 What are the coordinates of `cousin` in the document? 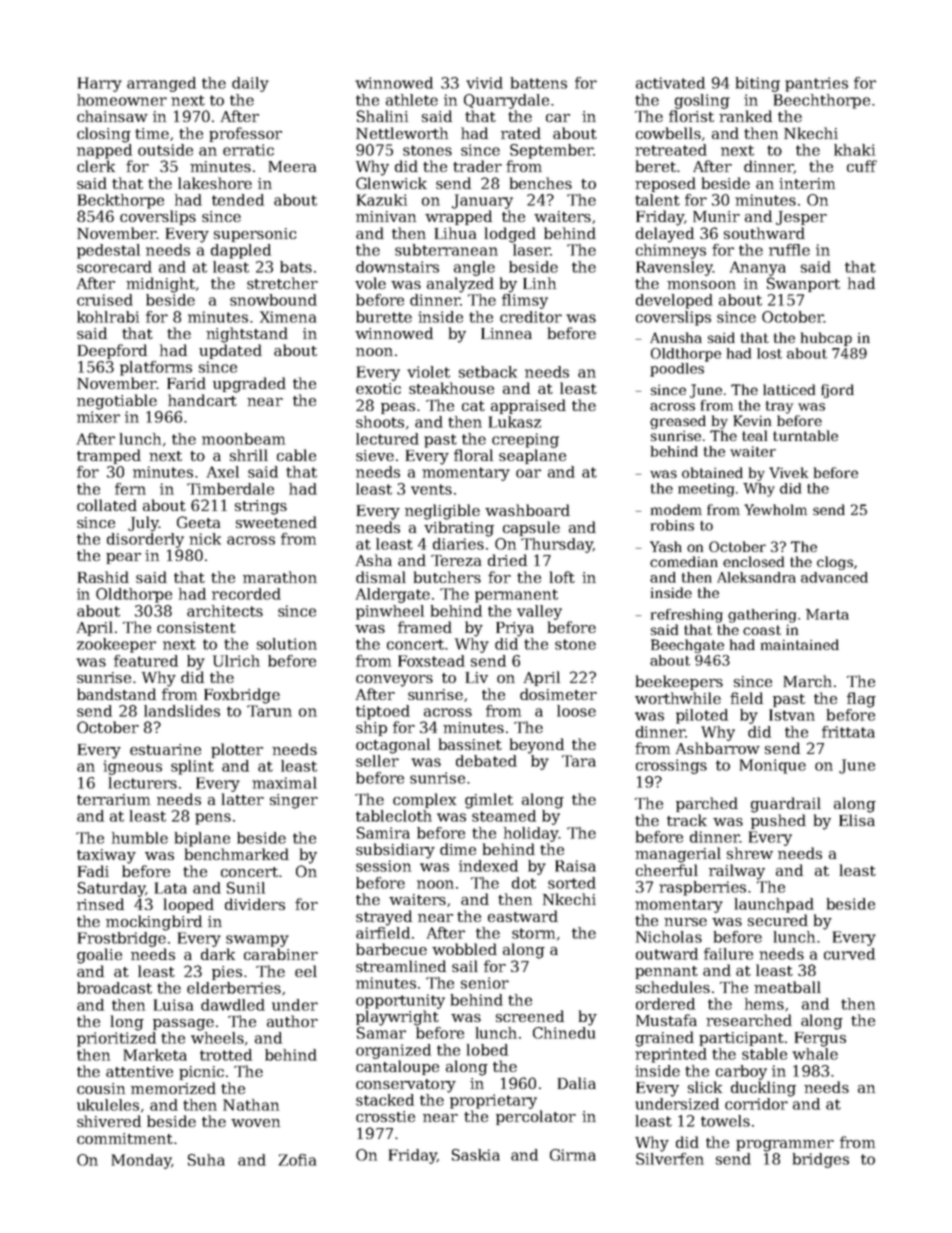 It's located at (101, 1088).
